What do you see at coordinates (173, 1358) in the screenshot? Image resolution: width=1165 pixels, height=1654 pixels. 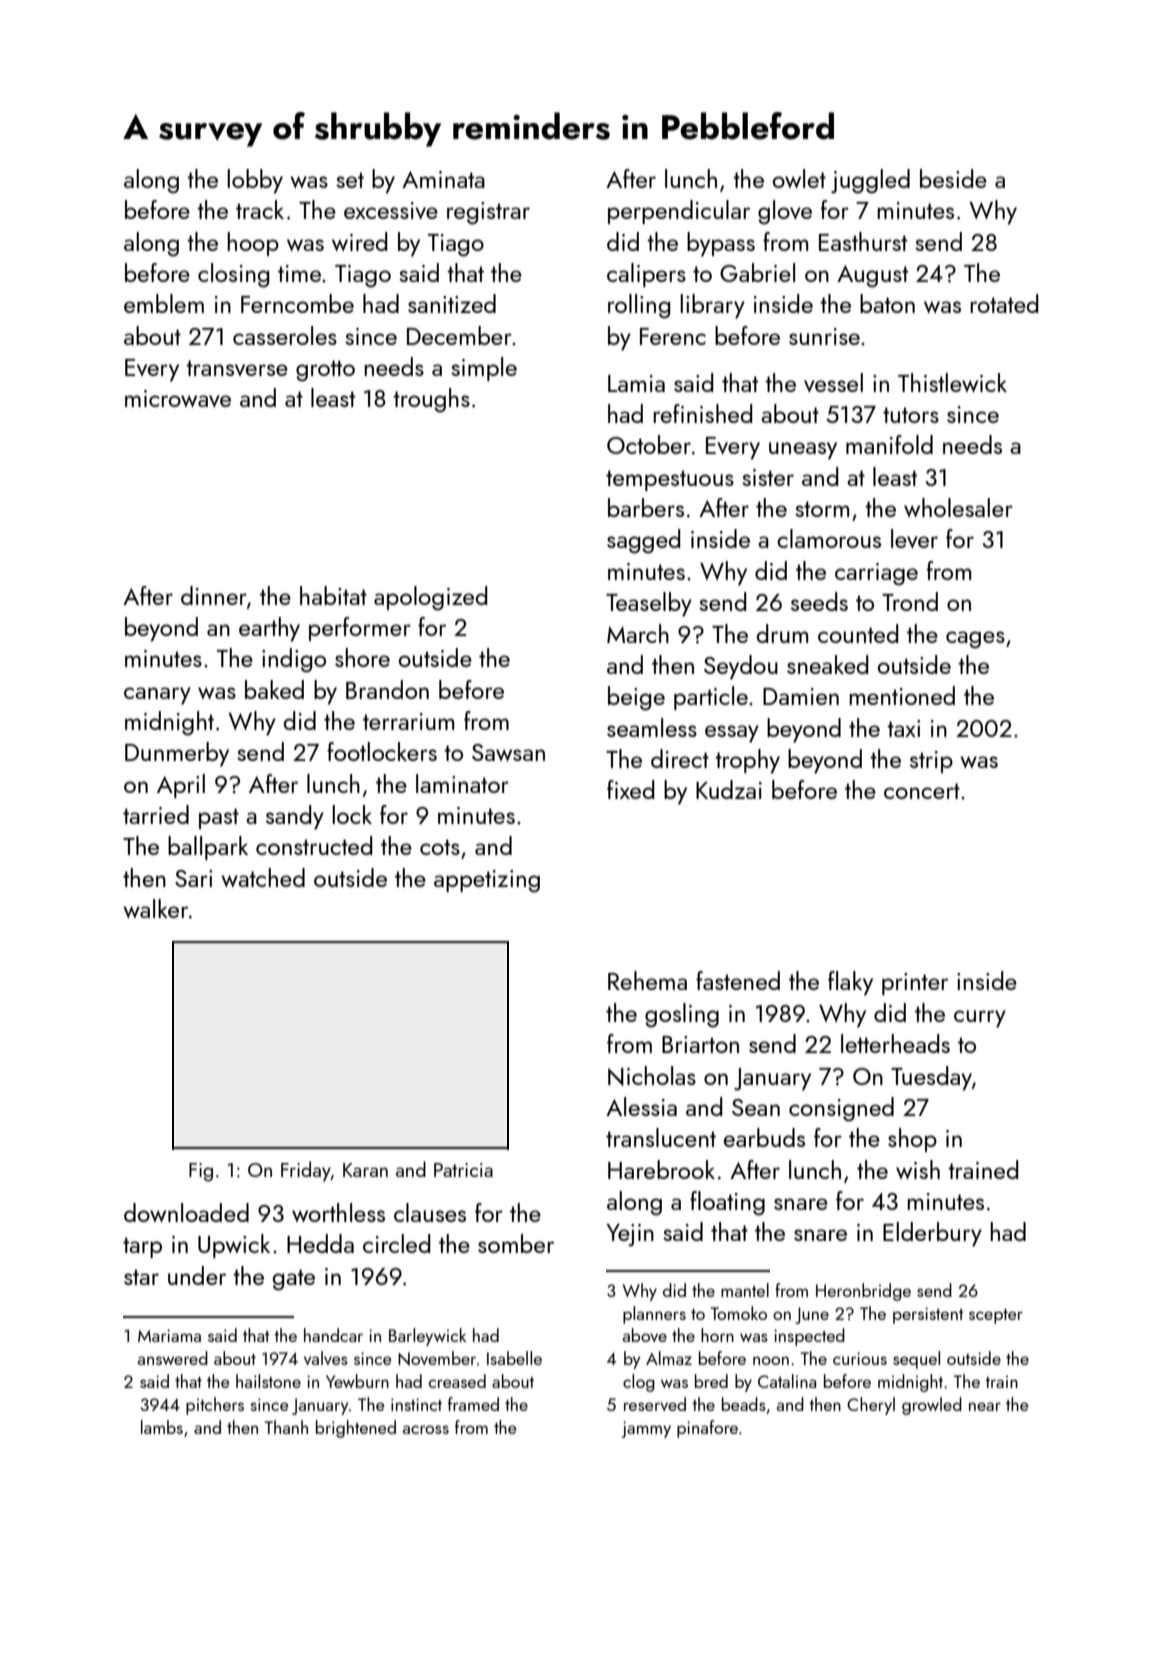 I see `answered` at bounding box center [173, 1358].
